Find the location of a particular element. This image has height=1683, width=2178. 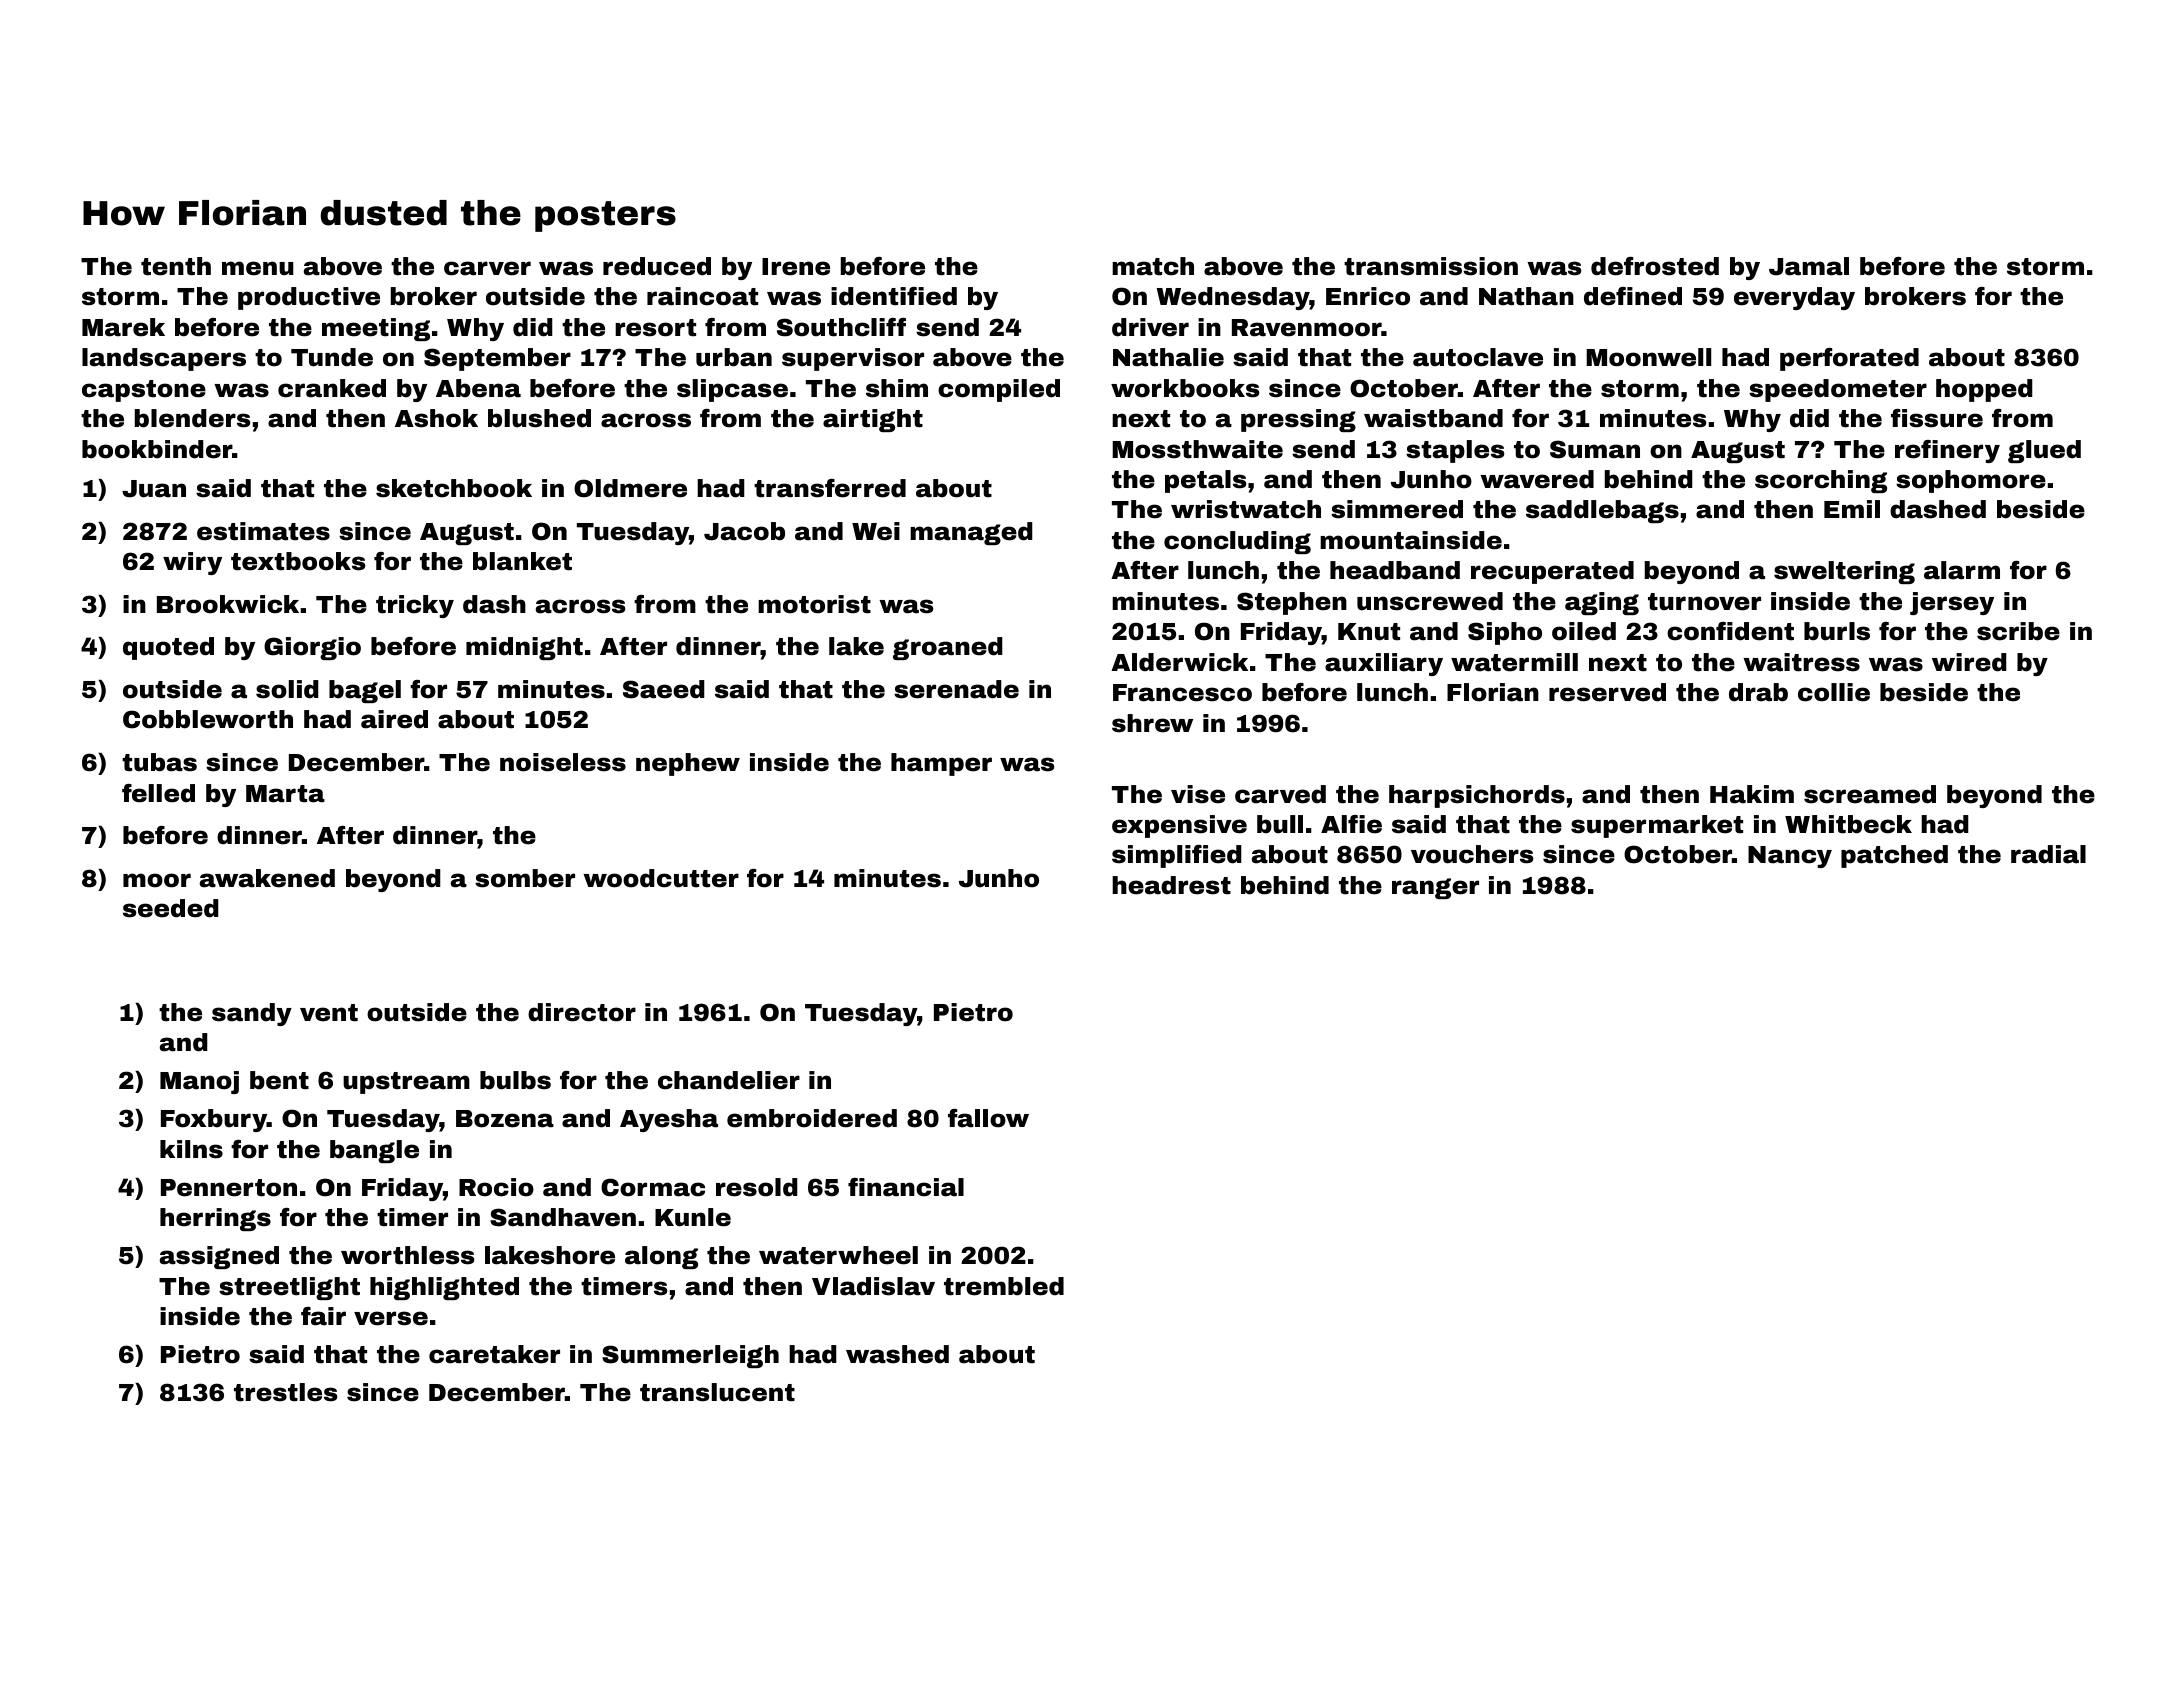

Rocio is located at coordinates (496, 1187).
